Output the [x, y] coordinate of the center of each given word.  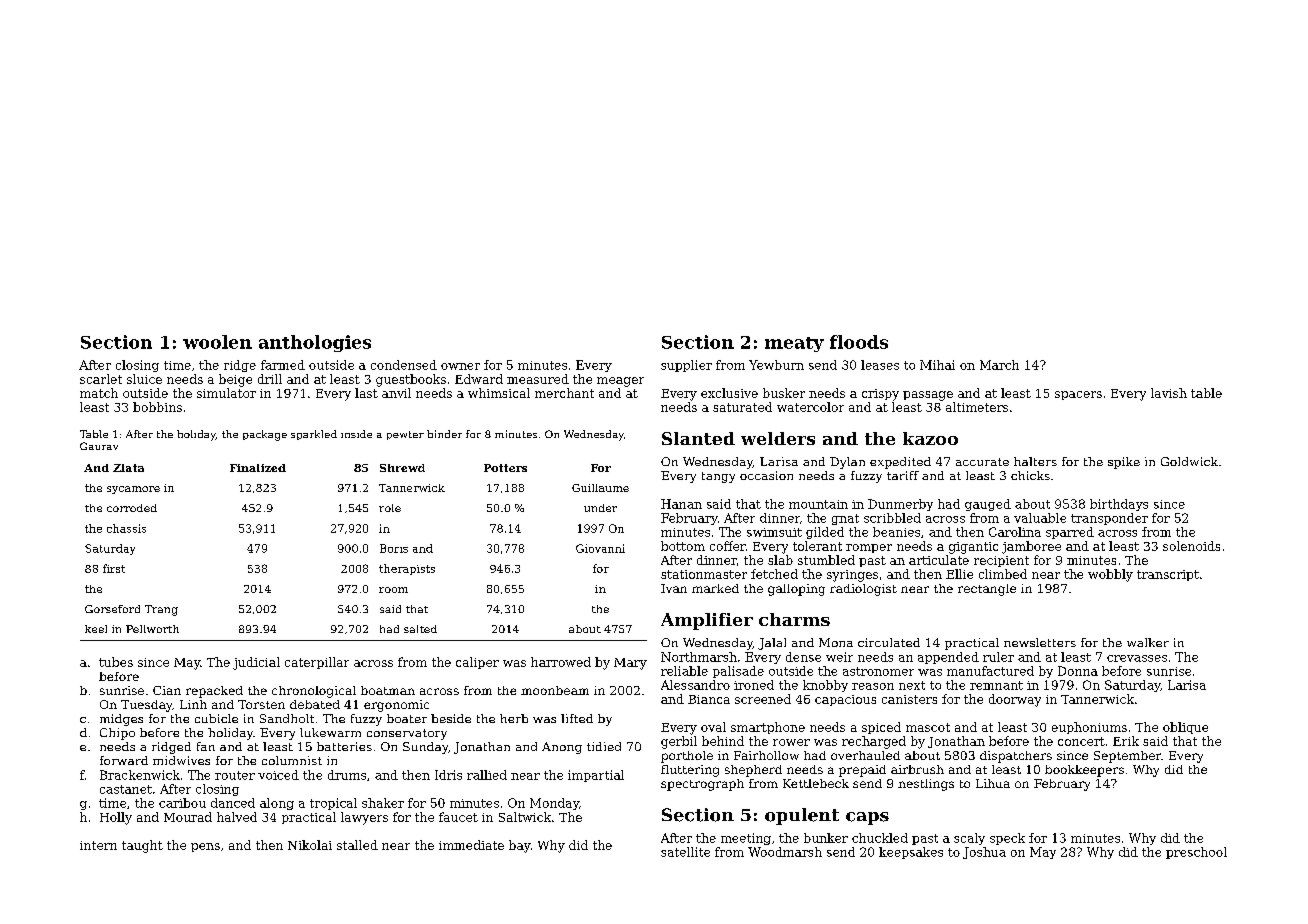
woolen [217, 342]
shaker [383, 803]
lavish [1169, 393]
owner [460, 366]
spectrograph [702, 785]
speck [1007, 839]
